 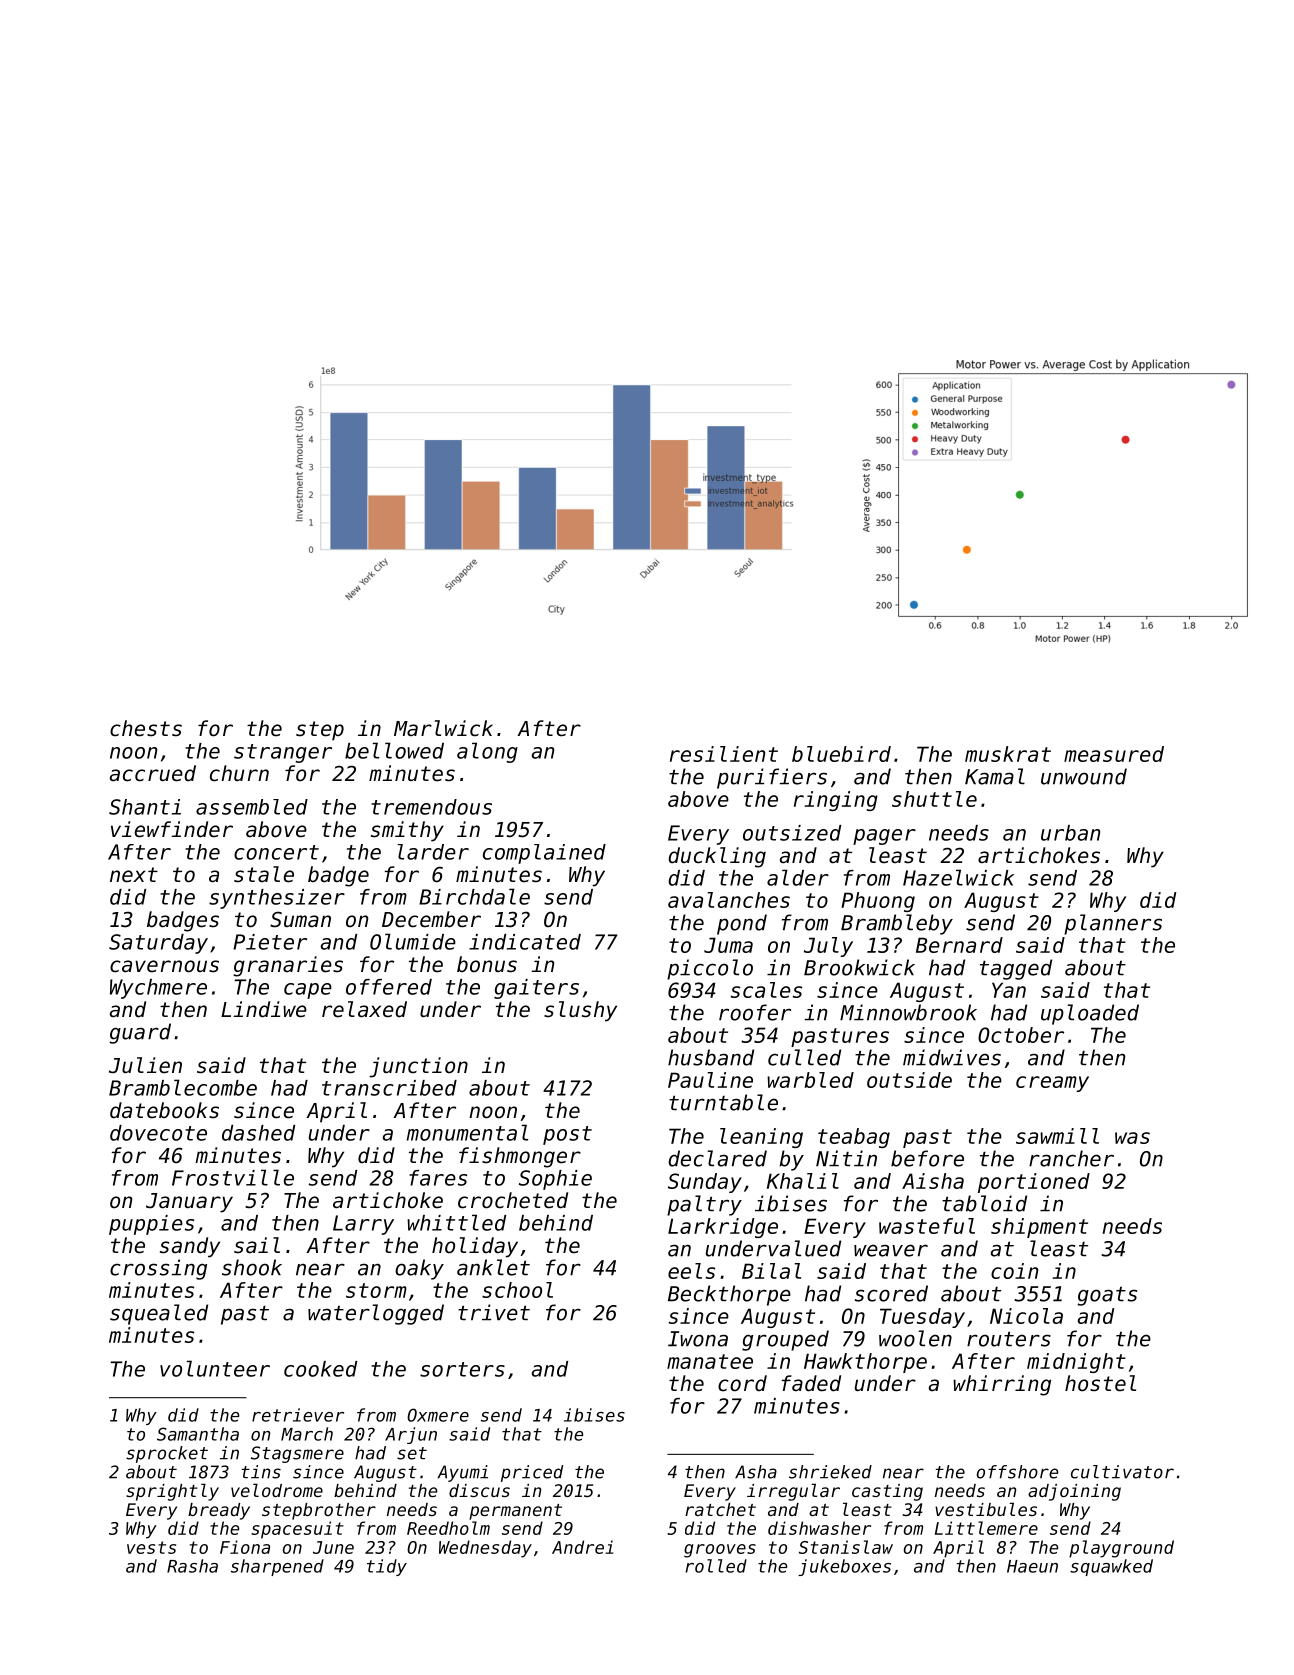 I want to click on goats, so click(x=1107, y=1296).
